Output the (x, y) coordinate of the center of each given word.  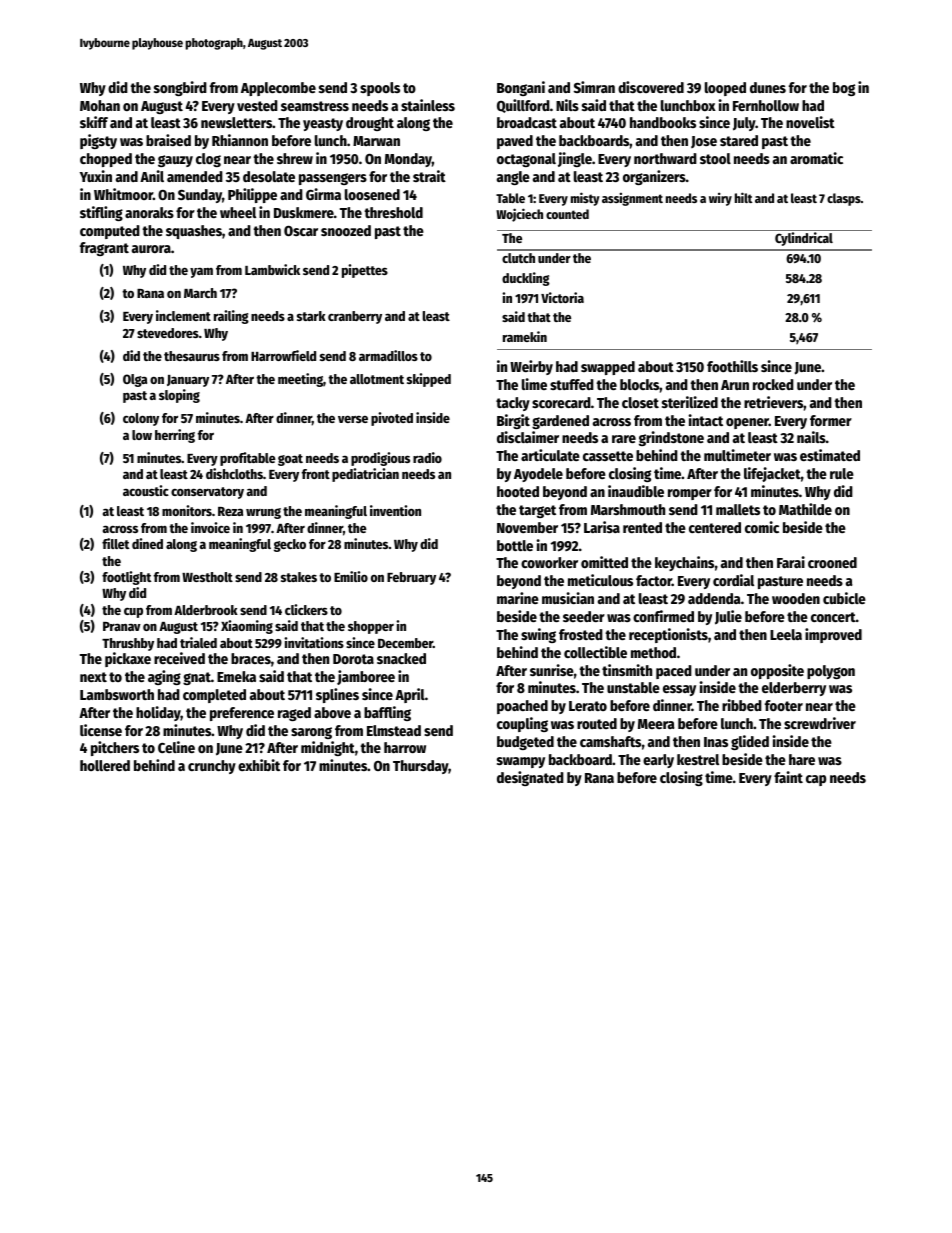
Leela (786, 634)
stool (715, 158)
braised (168, 140)
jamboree (366, 677)
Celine (176, 747)
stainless (428, 105)
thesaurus (192, 356)
